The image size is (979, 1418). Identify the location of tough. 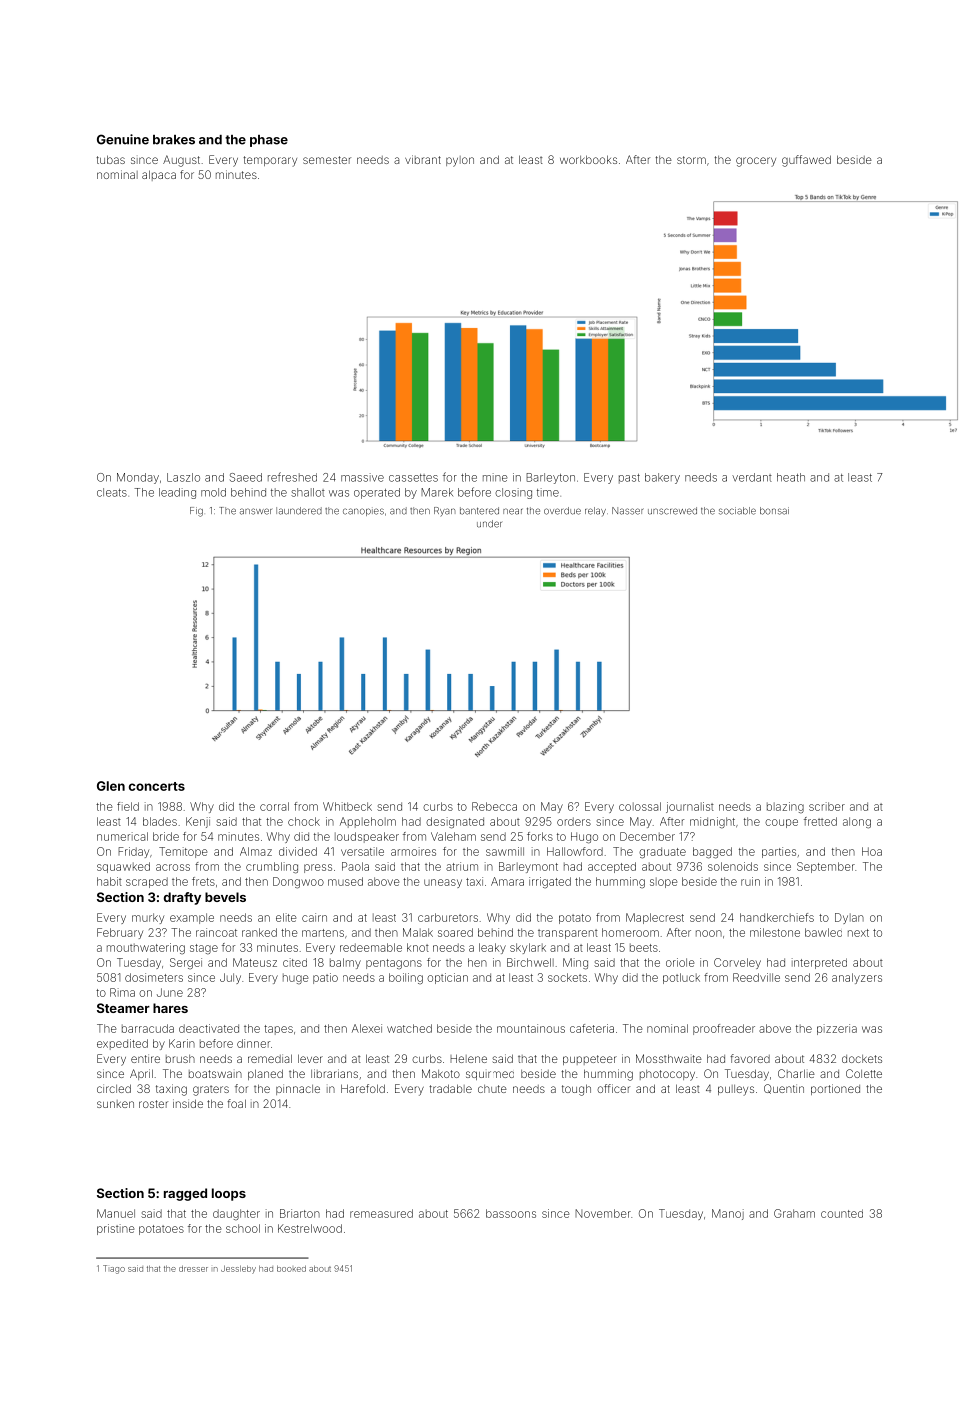
(576, 1090).
